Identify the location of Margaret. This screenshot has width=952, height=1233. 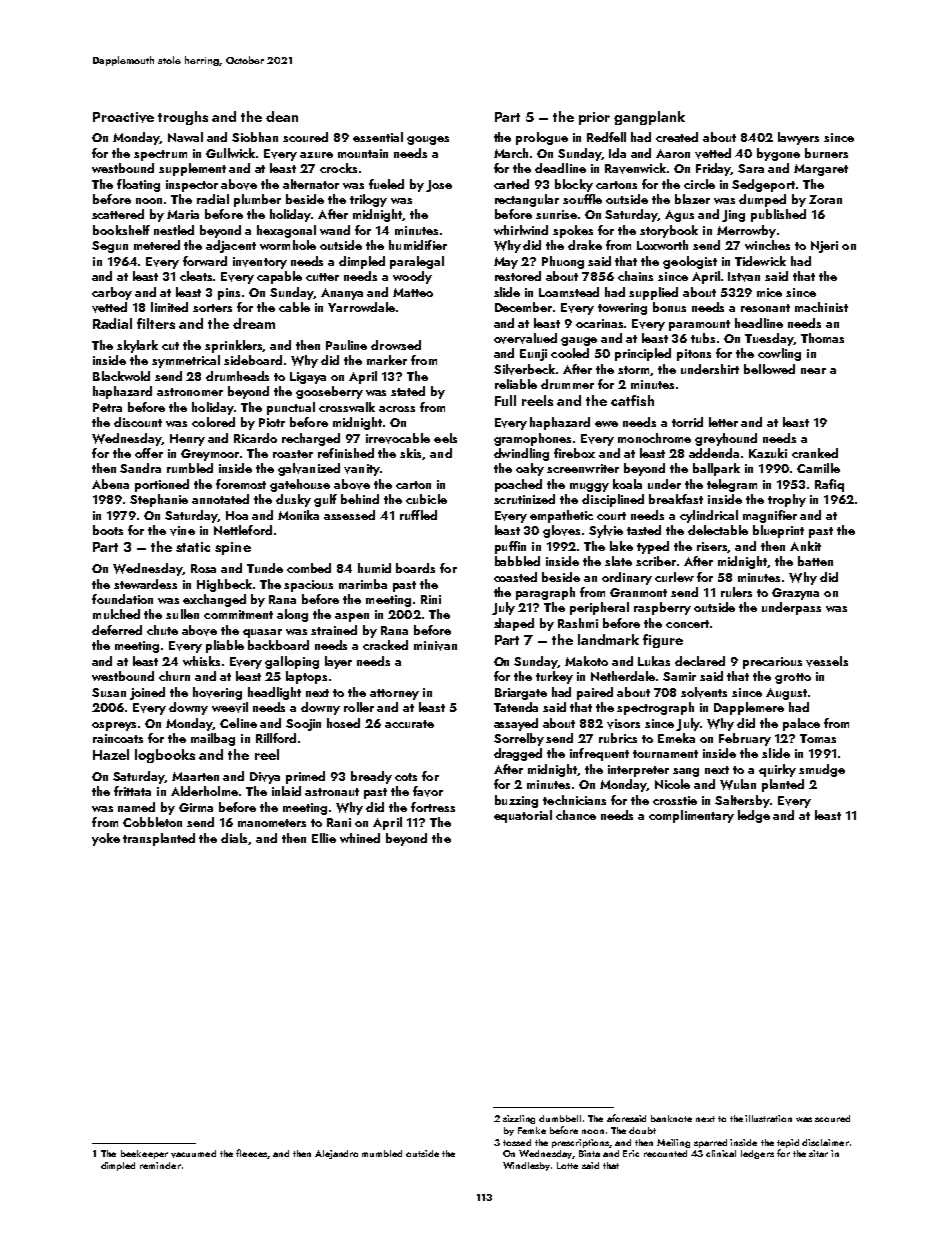
(821, 170).
